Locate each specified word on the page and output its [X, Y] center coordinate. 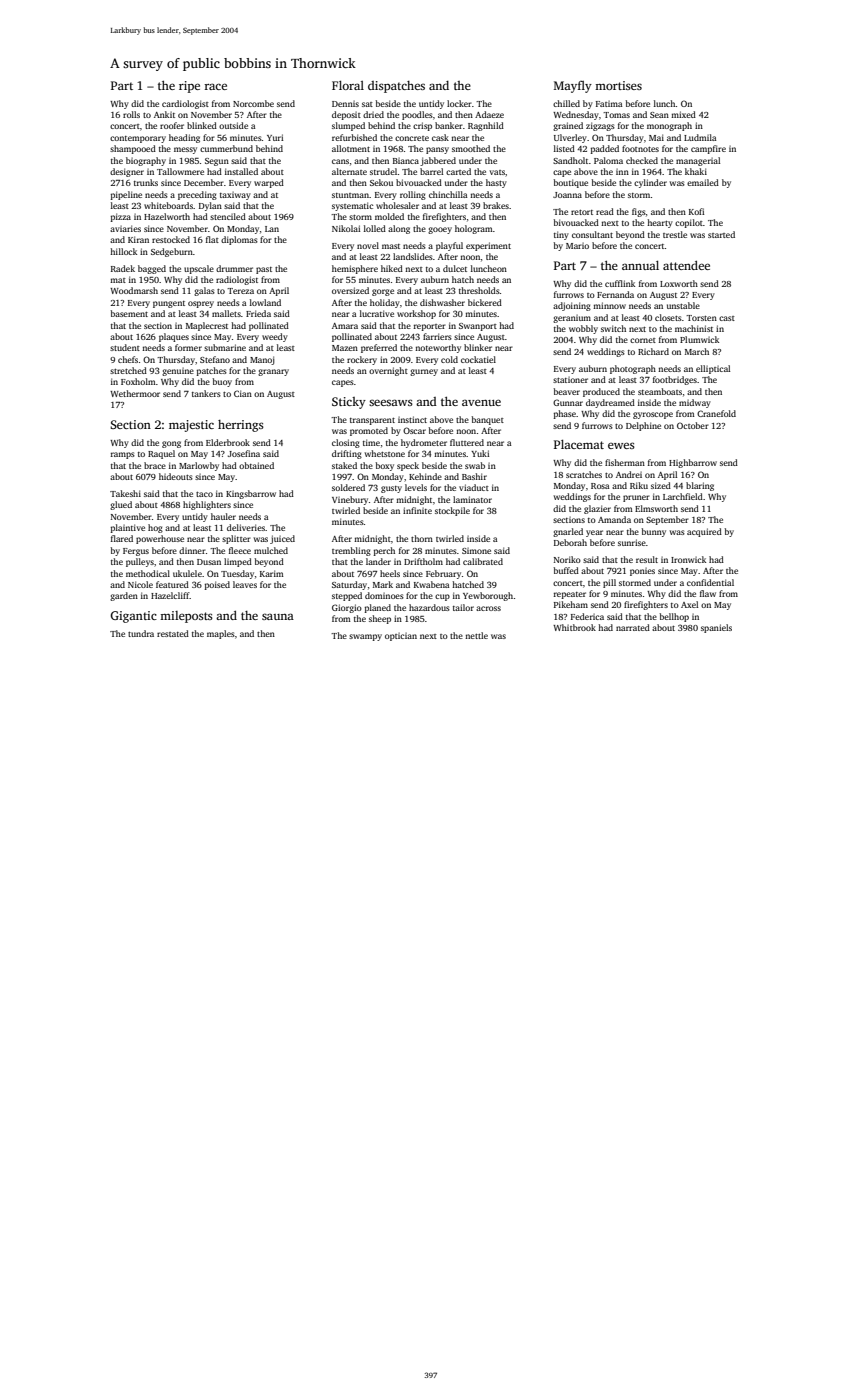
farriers [437, 336]
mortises [618, 85]
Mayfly [573, 87]
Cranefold [716, 413]
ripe [189, 87]
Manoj [262, 360]
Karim [272, 573]
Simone [476, 551]
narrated [633, 627]
